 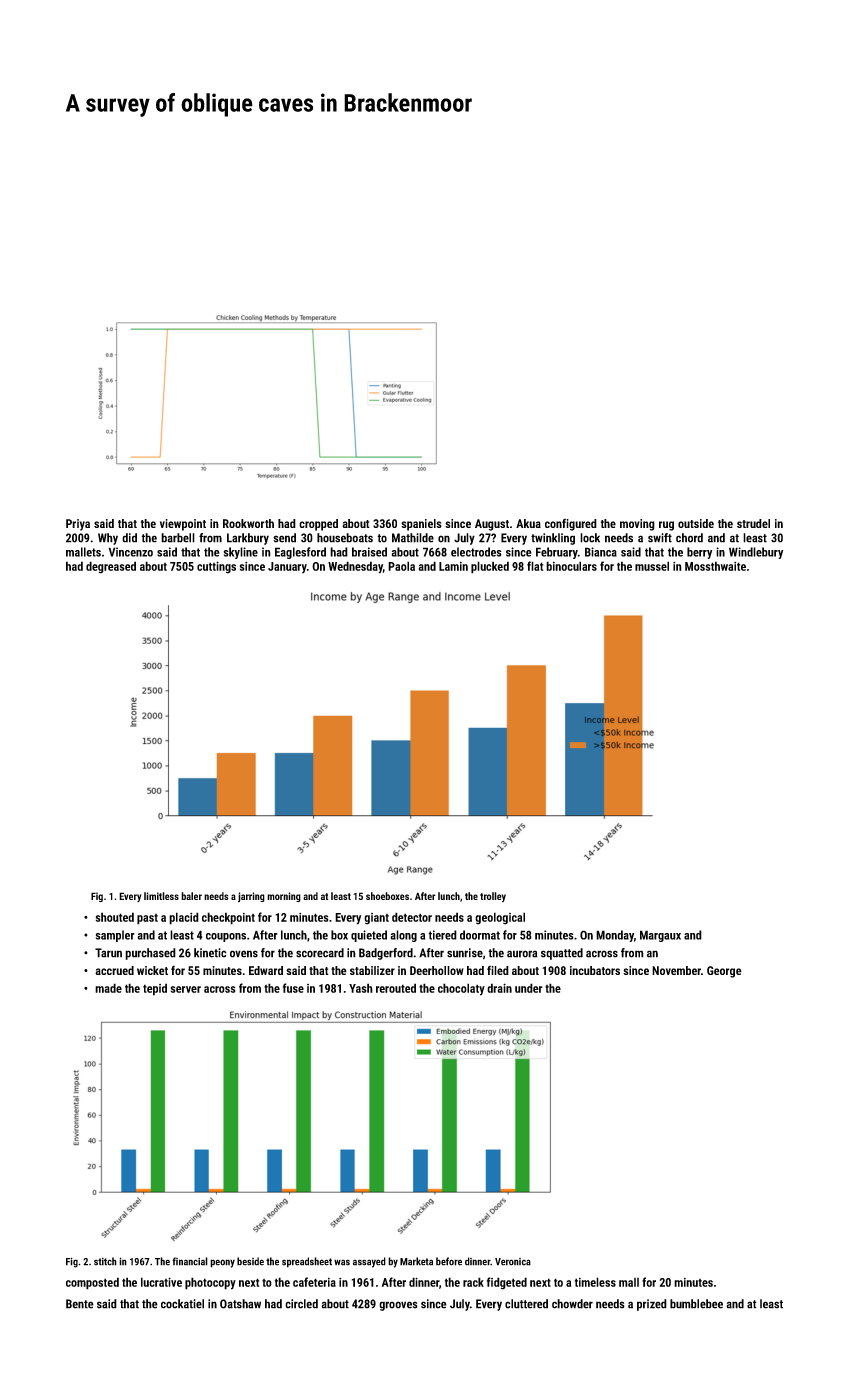 What do you see at coordinates (756, 553) in the screenshot?
I see `Windlebury` at bounding box center [756, 553].
